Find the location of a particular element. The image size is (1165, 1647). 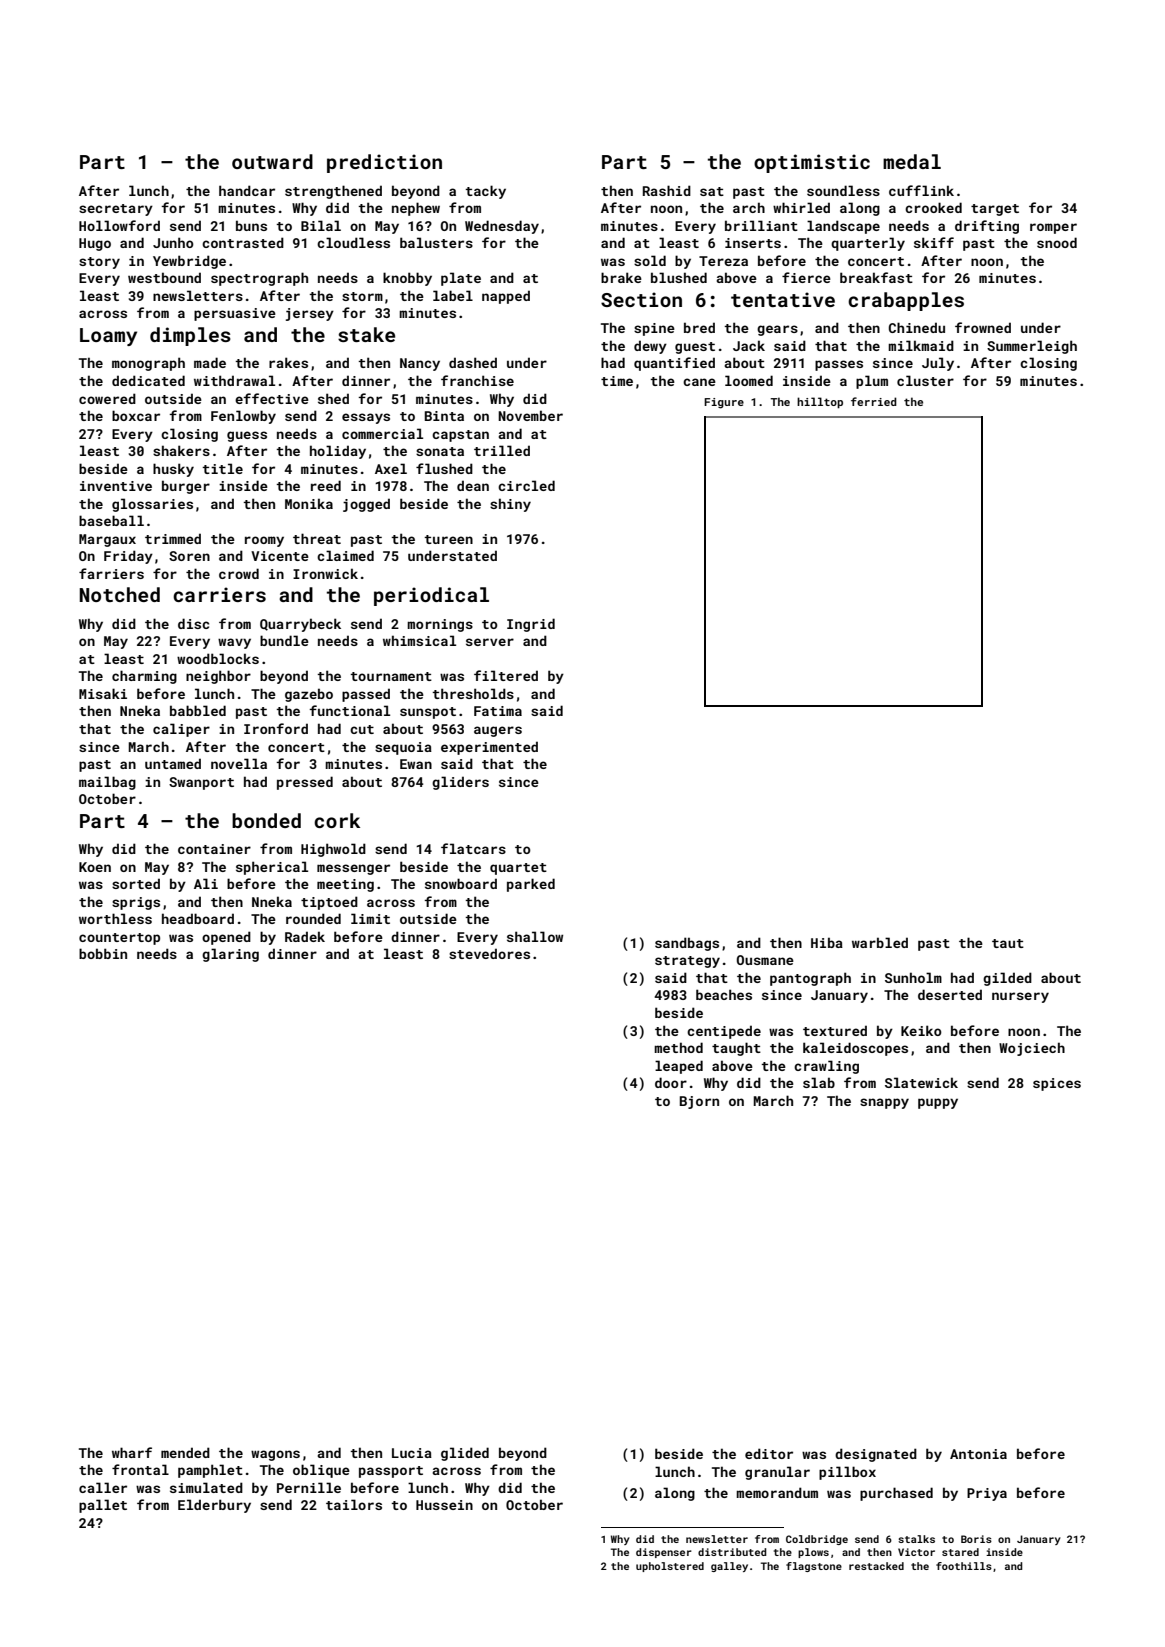

outward is located at coordinates (272, 161).
